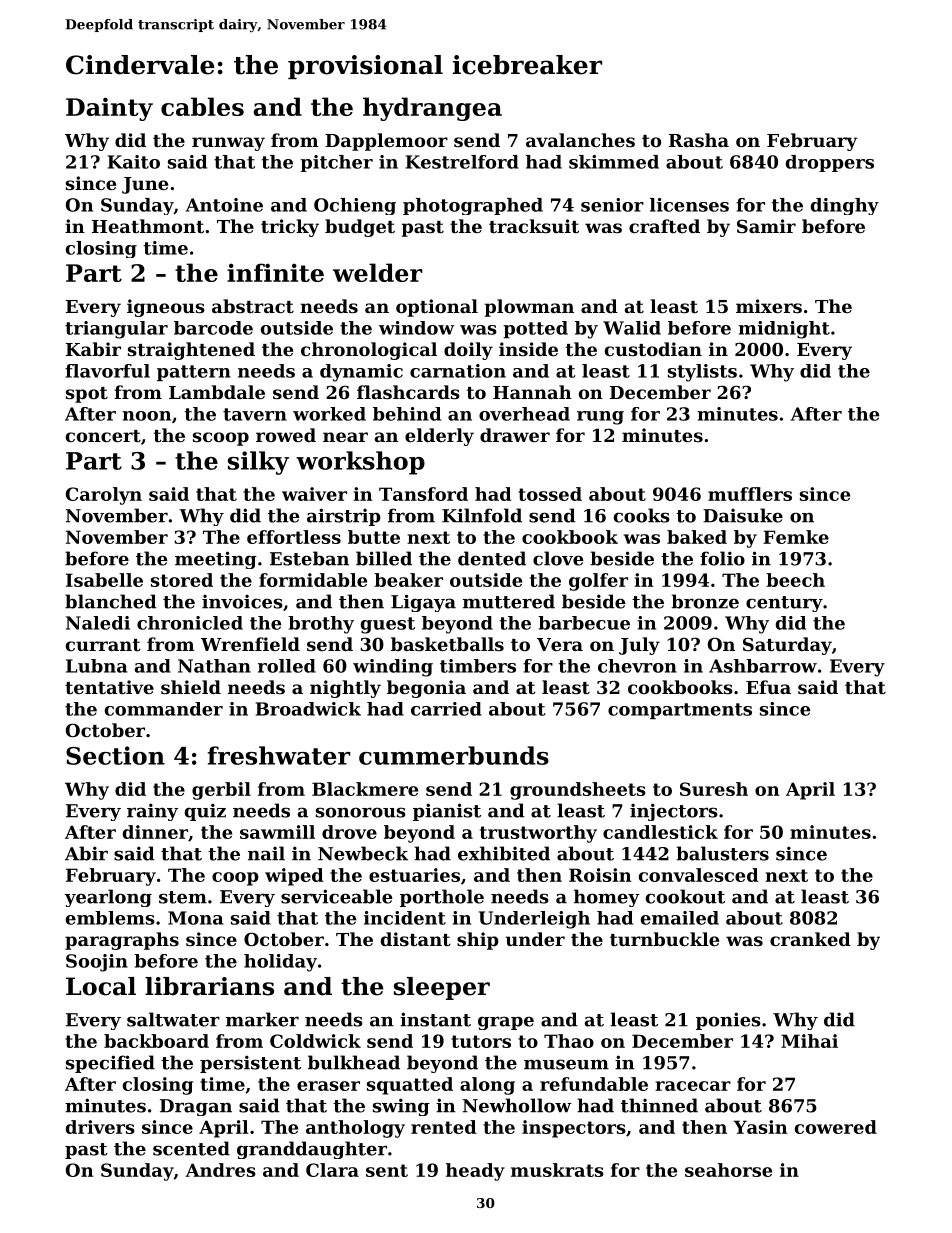  I want to click on heady, so click(475, 1172).
